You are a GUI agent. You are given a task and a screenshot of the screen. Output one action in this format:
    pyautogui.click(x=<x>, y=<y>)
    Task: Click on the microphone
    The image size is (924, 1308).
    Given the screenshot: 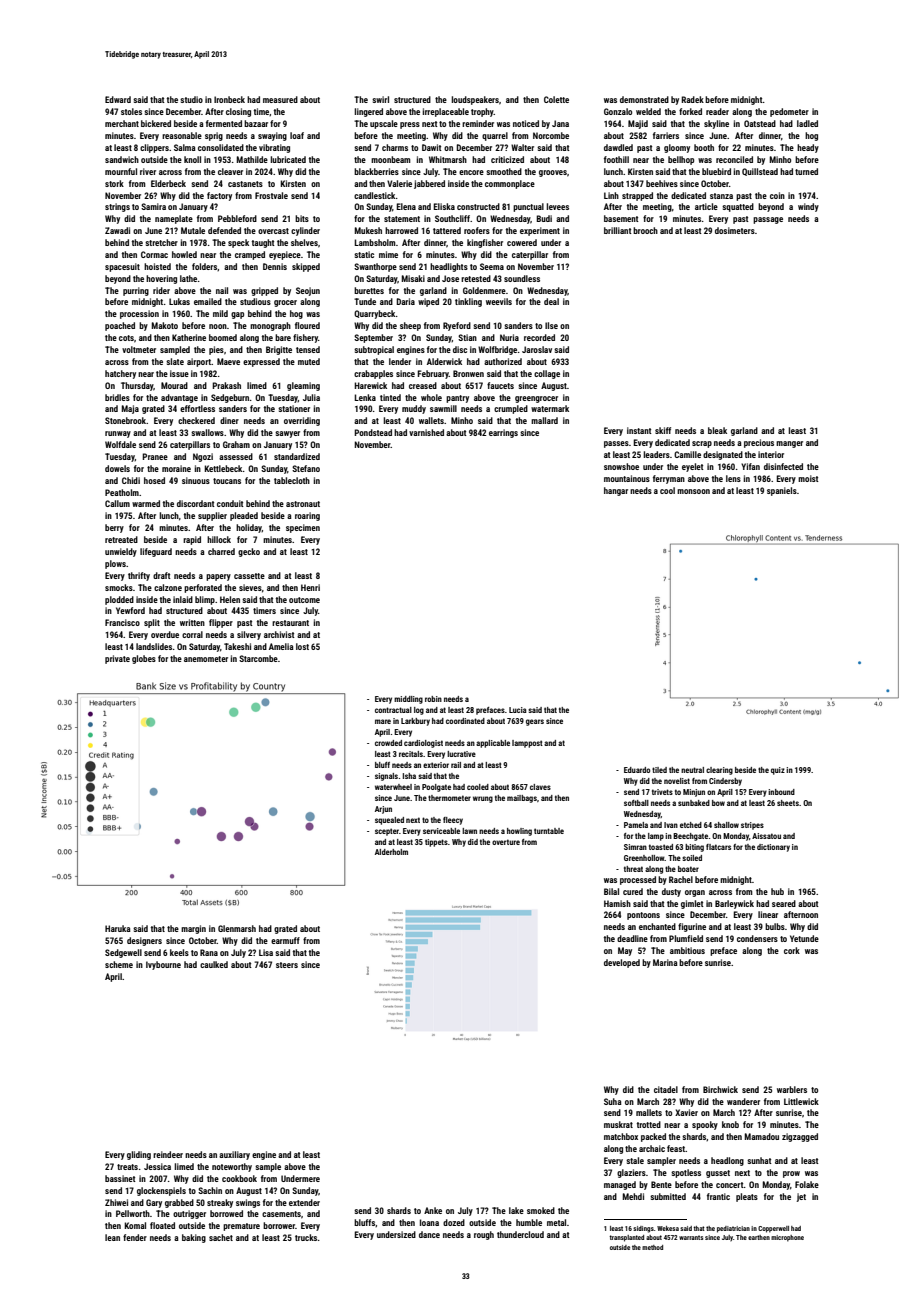 What is the action you would take?
    pyautogui.click(x=787, y=1238)
